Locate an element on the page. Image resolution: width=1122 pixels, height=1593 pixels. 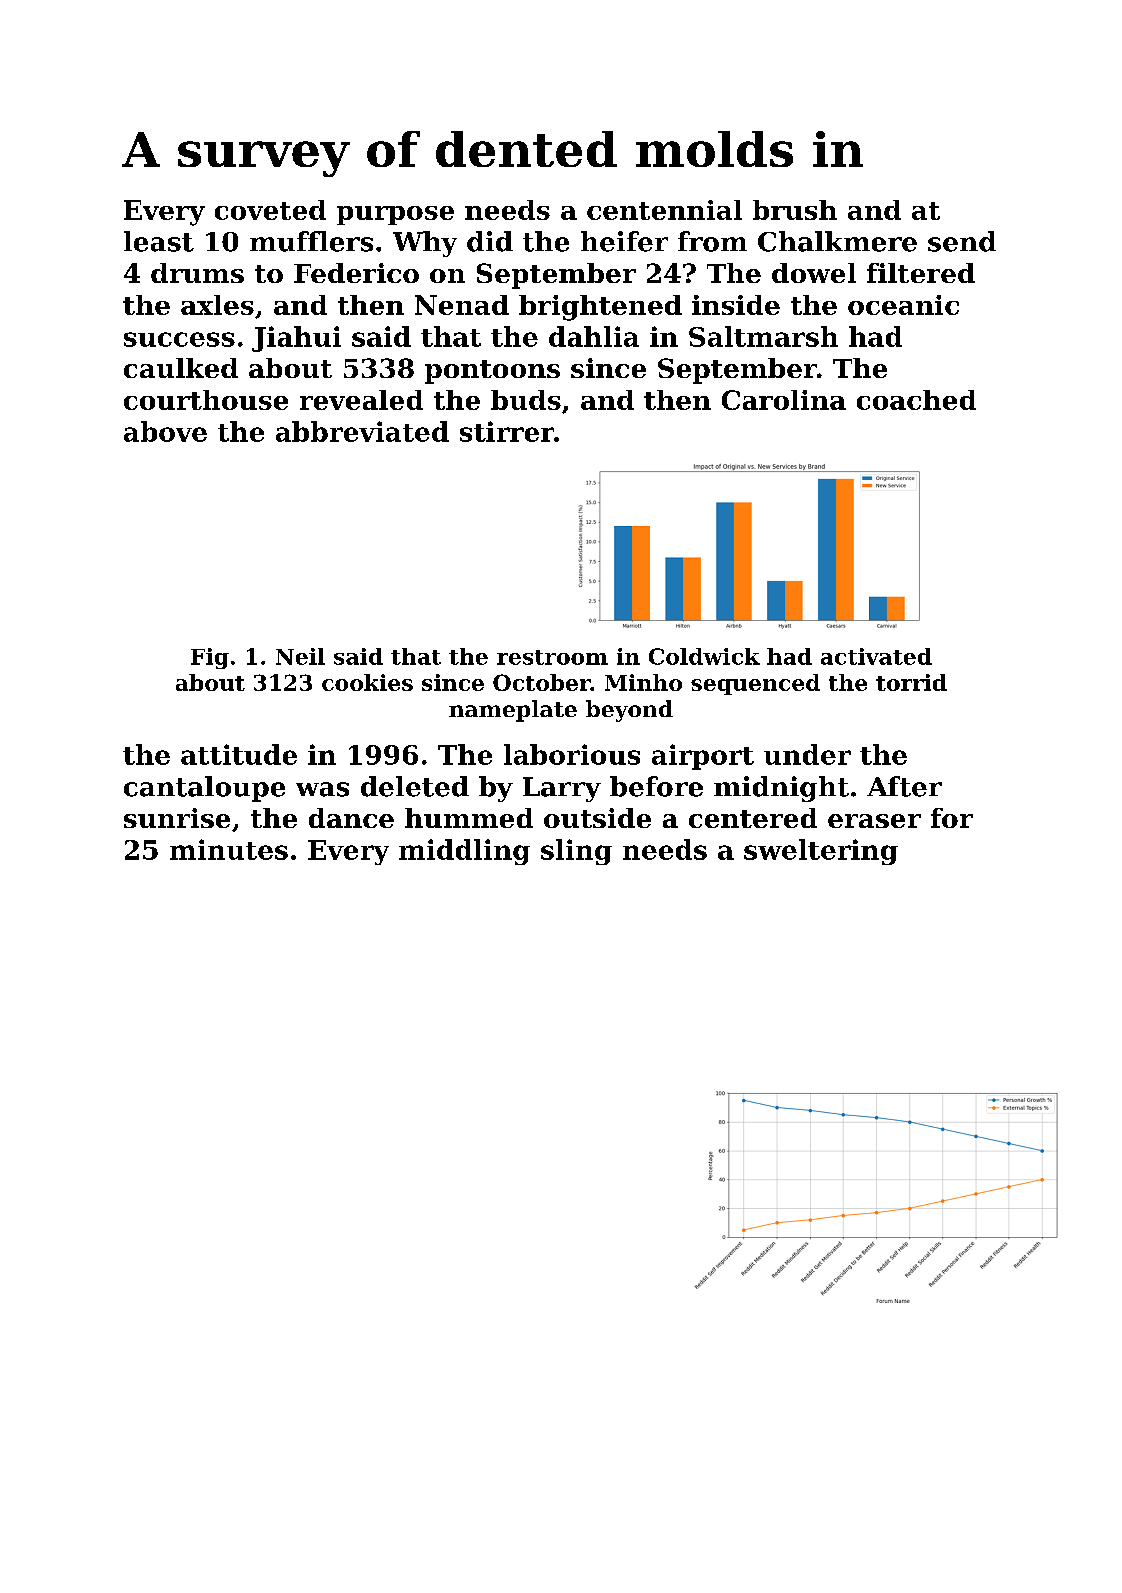
filtered is located at coordinates (921, 273).
